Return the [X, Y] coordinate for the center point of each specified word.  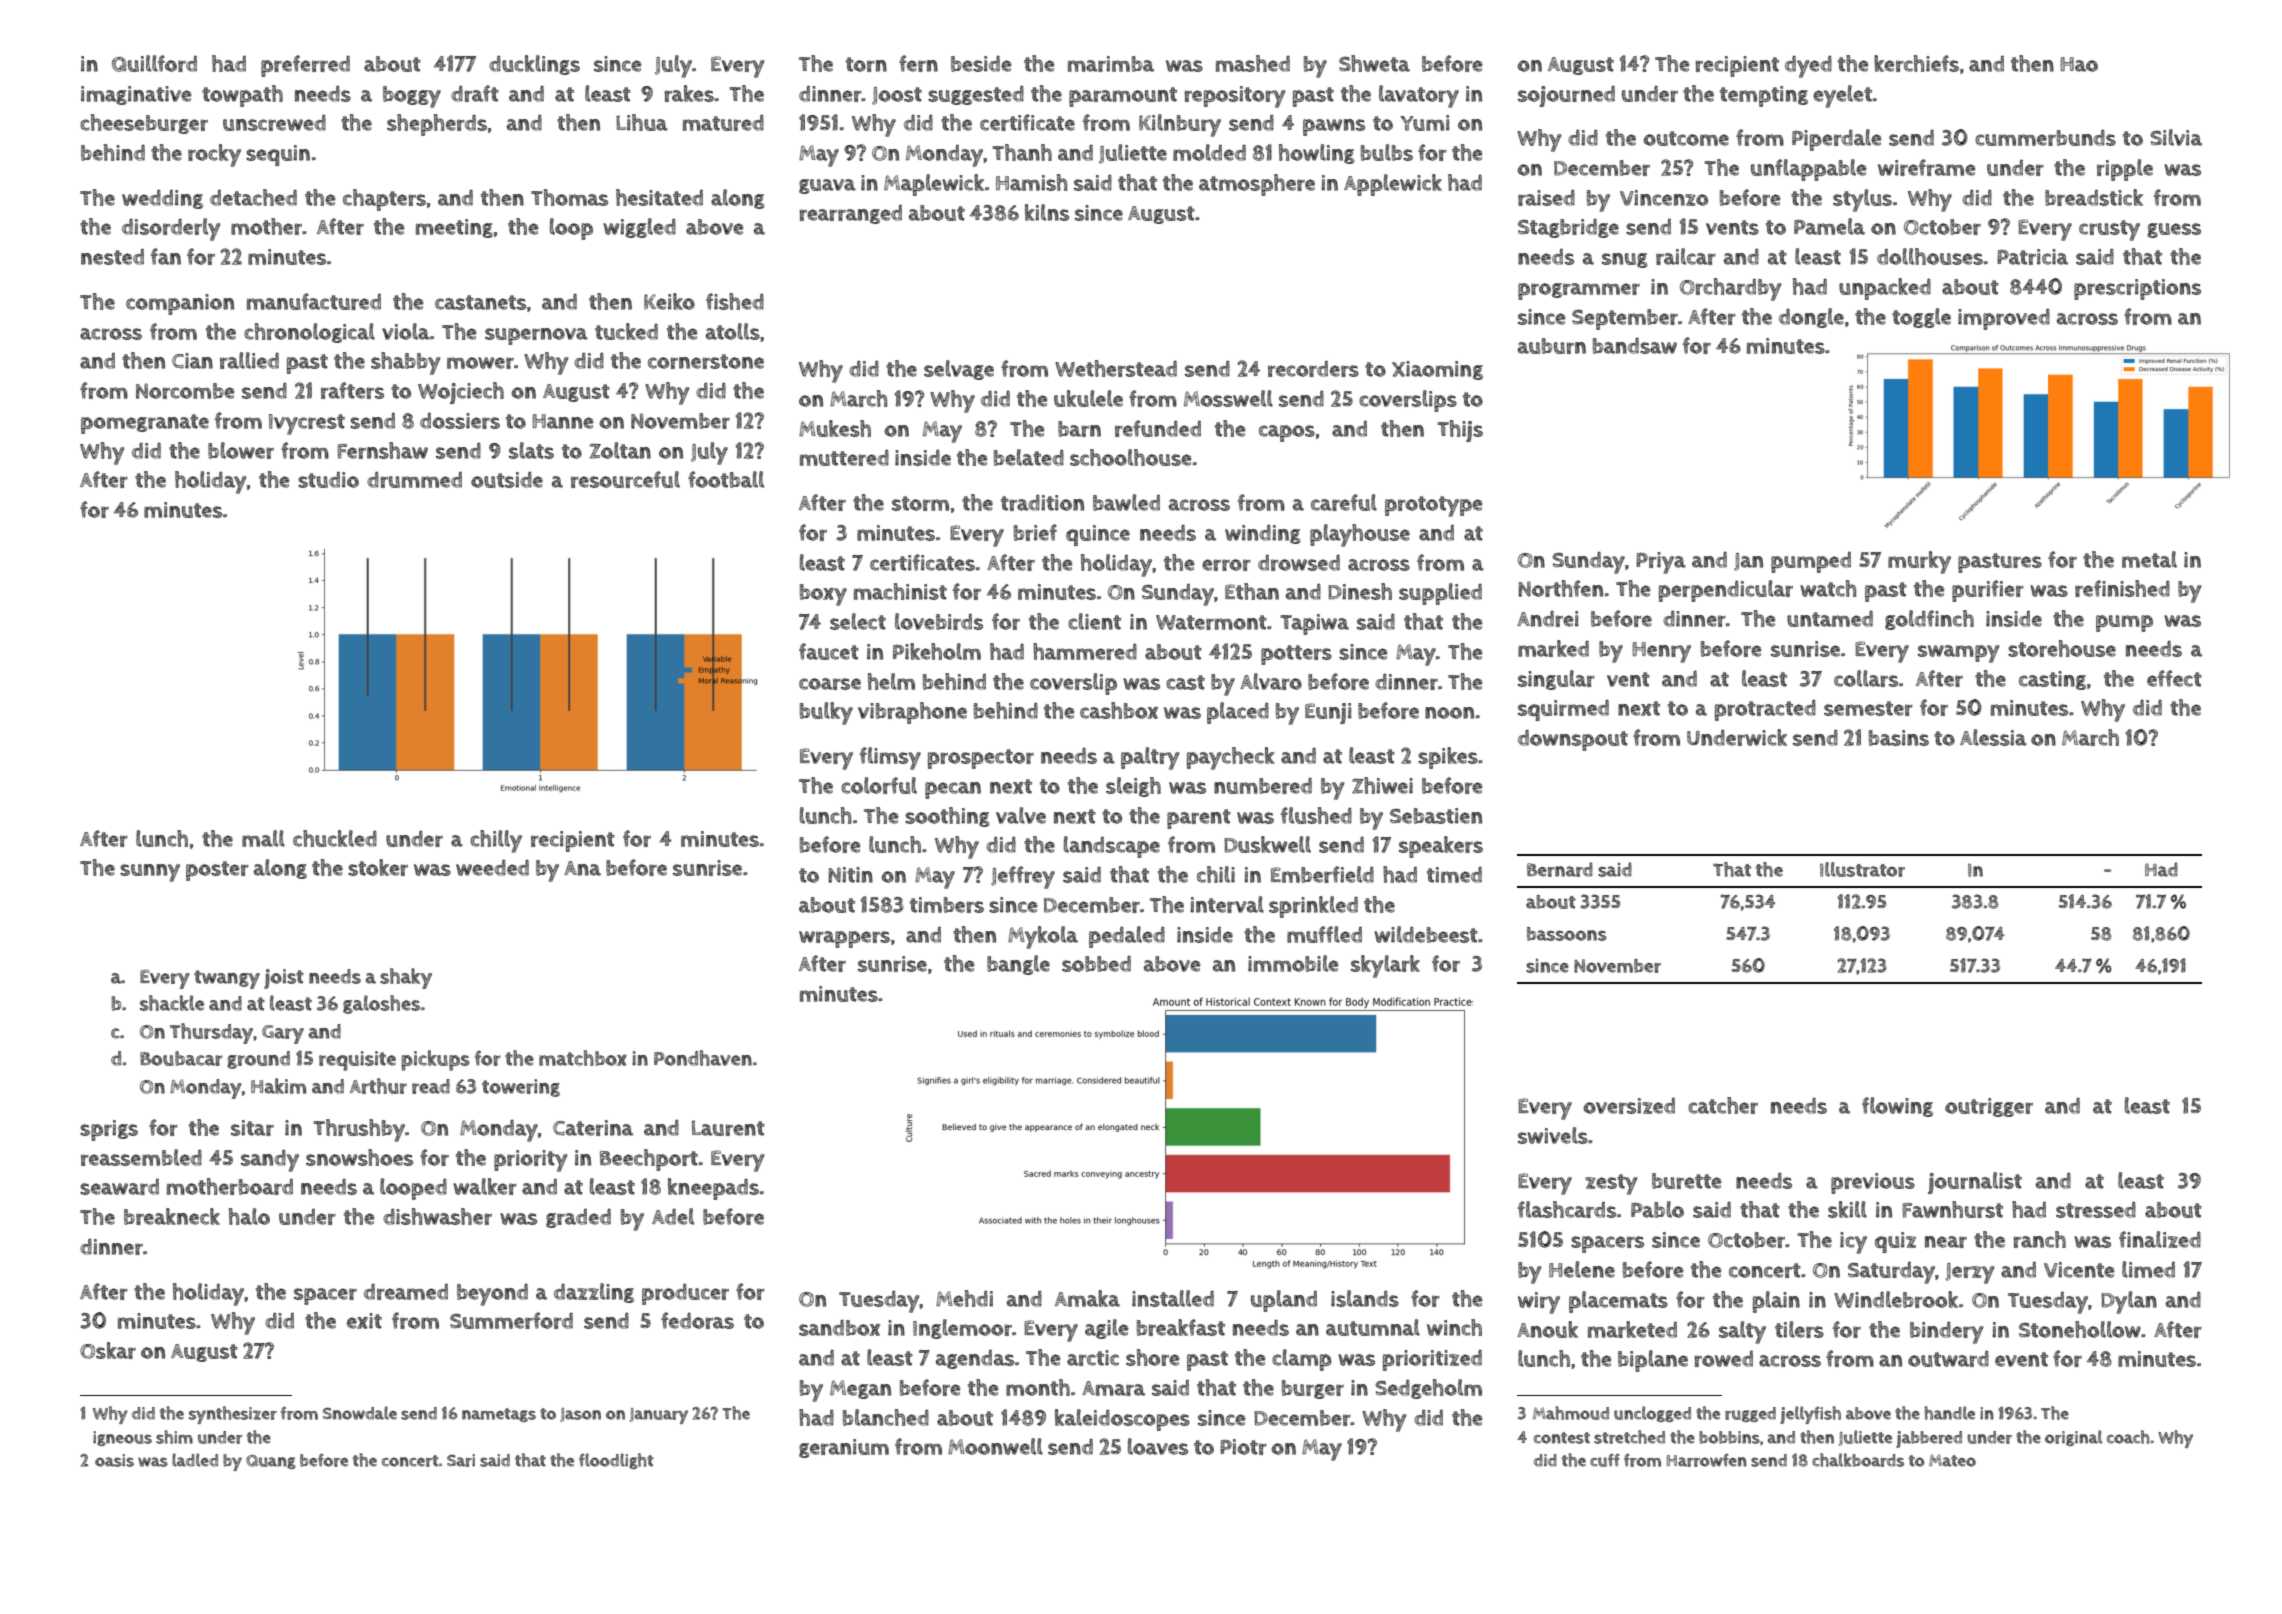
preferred [305, 66]
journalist [1975, 1183]
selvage [959, 370]
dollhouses [1930, 256]
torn [866, 64]
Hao [2079, 64]
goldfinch [1929, 620]
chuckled [335, 838]
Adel [673, 1216]
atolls [733, 331]
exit [364, 1321]
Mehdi [964, 1298]
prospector [981, 759]
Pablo [1657, 1209]
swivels [1553, 1135]
